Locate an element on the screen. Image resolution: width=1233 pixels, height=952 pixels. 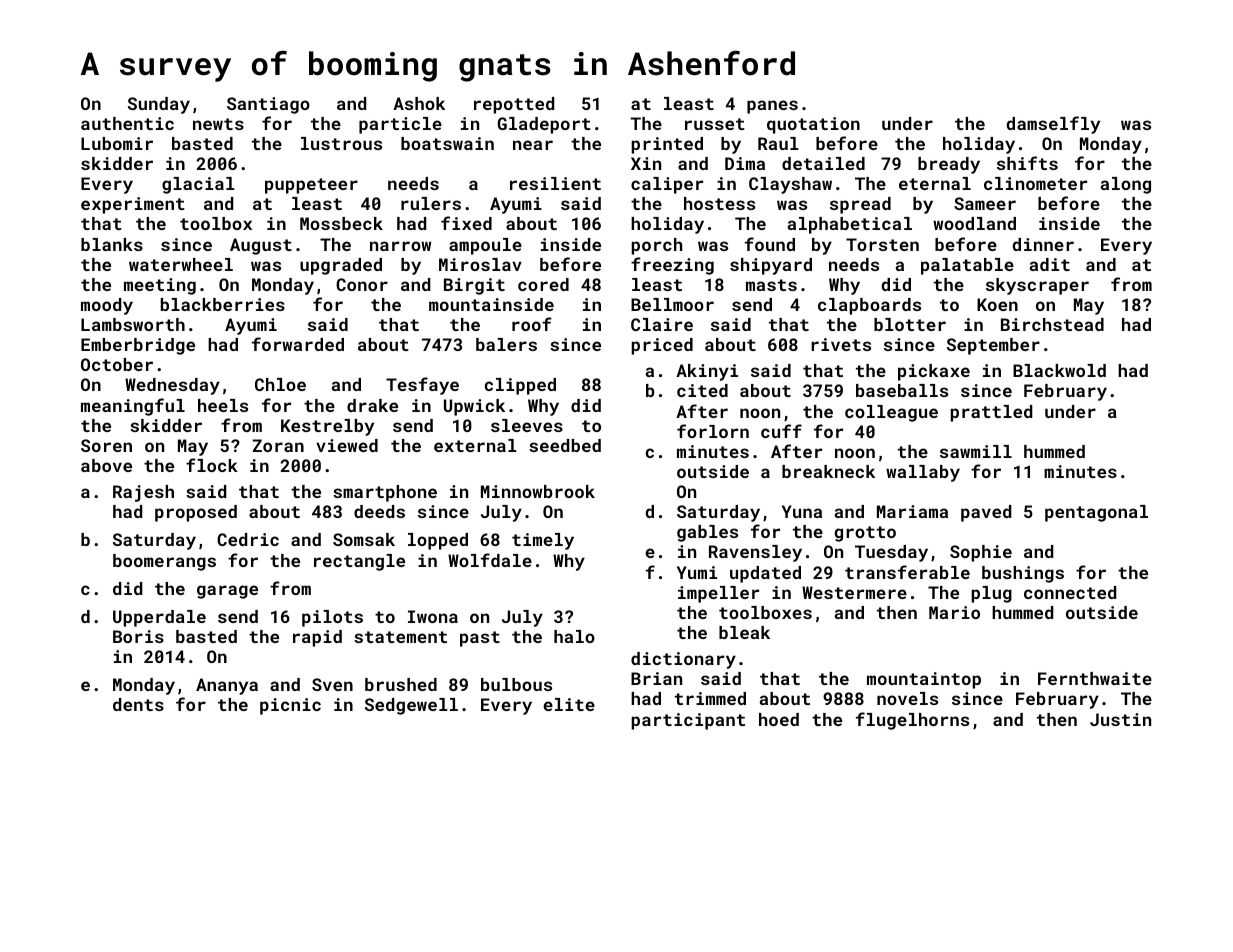
adit is located at coordinates (1050, 264).
